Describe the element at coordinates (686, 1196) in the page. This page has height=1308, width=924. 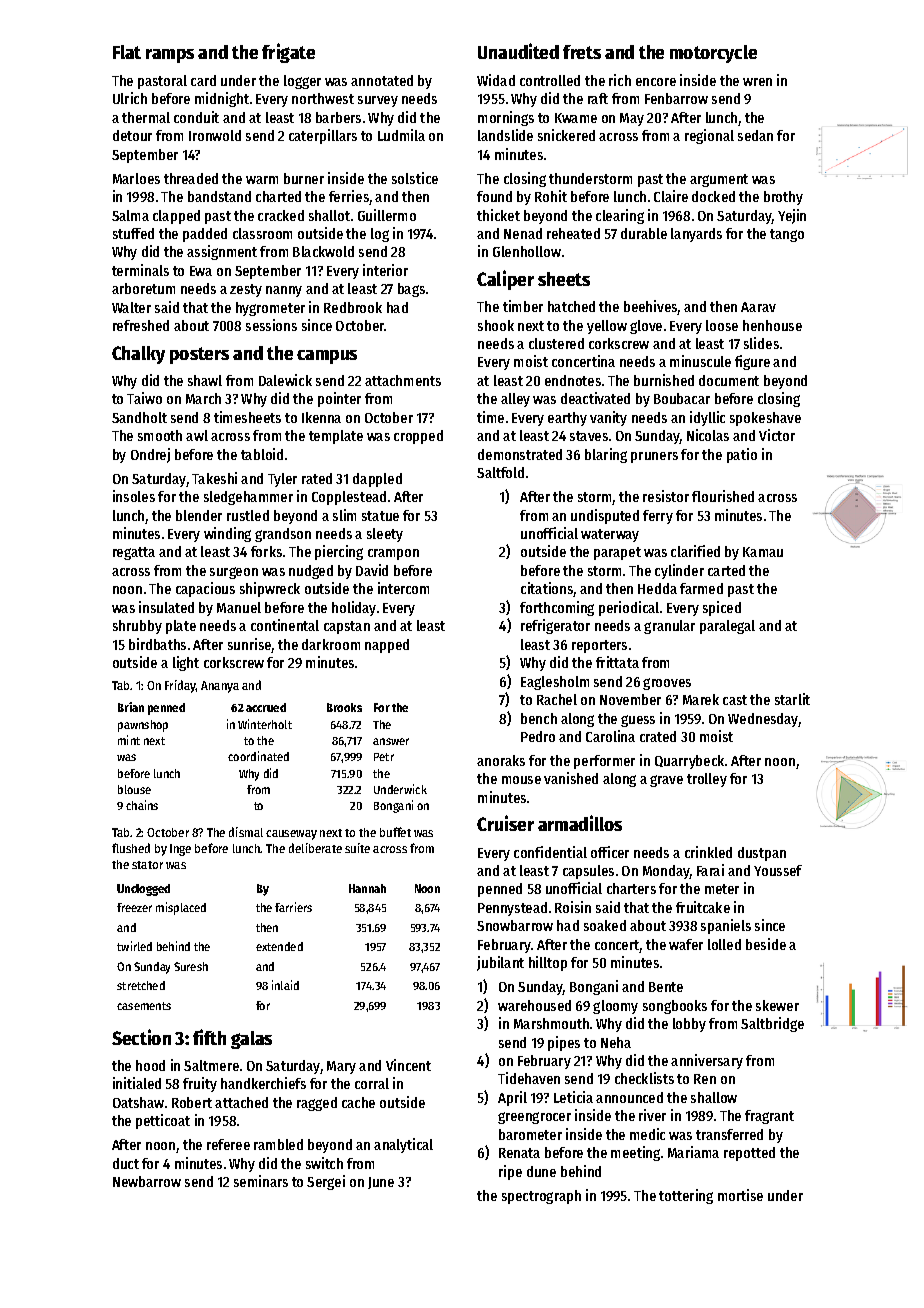
I see `tottering` at that location.
